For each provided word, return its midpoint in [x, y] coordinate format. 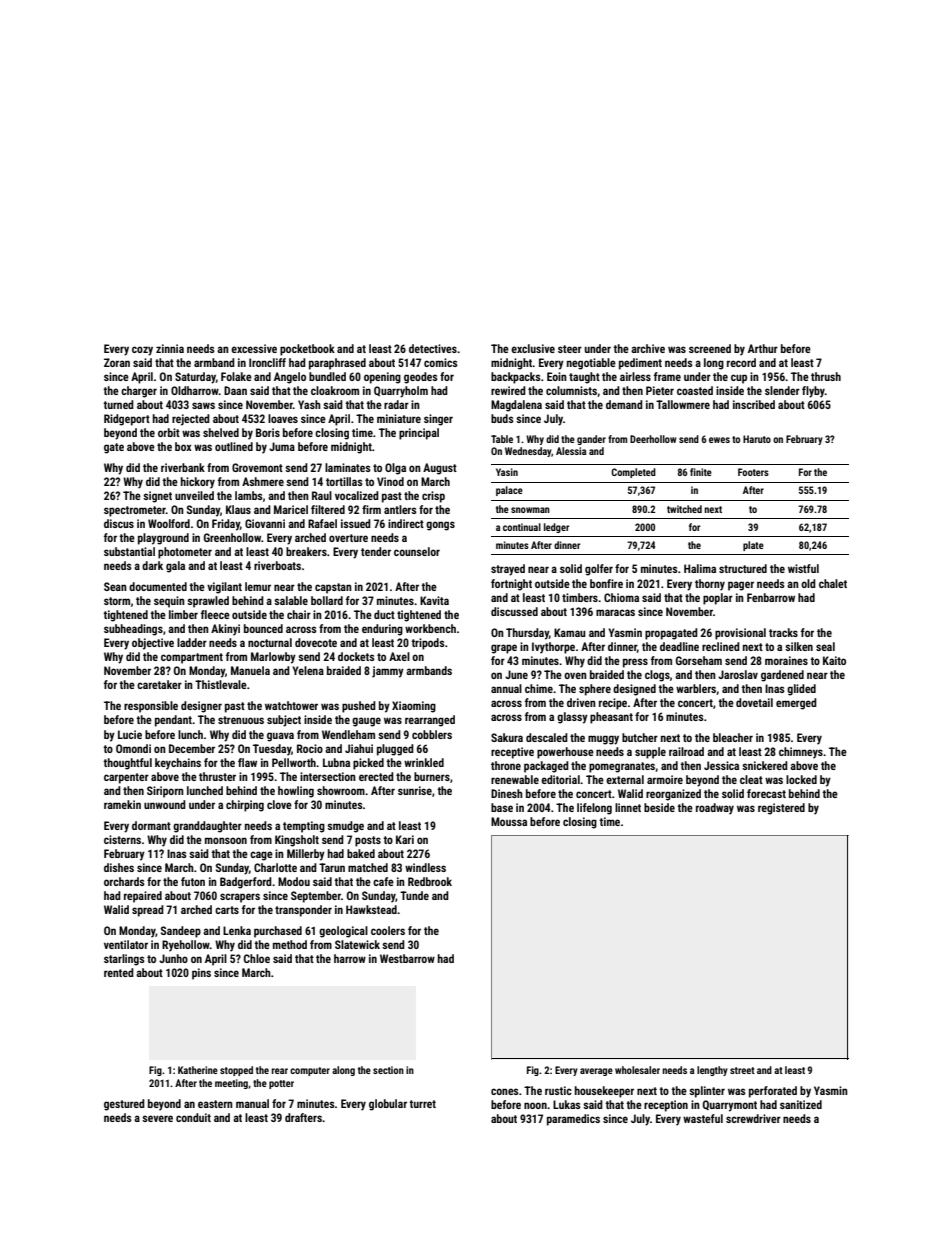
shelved [221, 432]
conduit [193, 1117]
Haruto [757, 439]
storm [117, 601]
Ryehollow [186, 946]
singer [438, 420]
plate [753, 546]
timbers [580, 597]
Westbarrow [407, 958]
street [742, 1070]
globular [388, 1105]
